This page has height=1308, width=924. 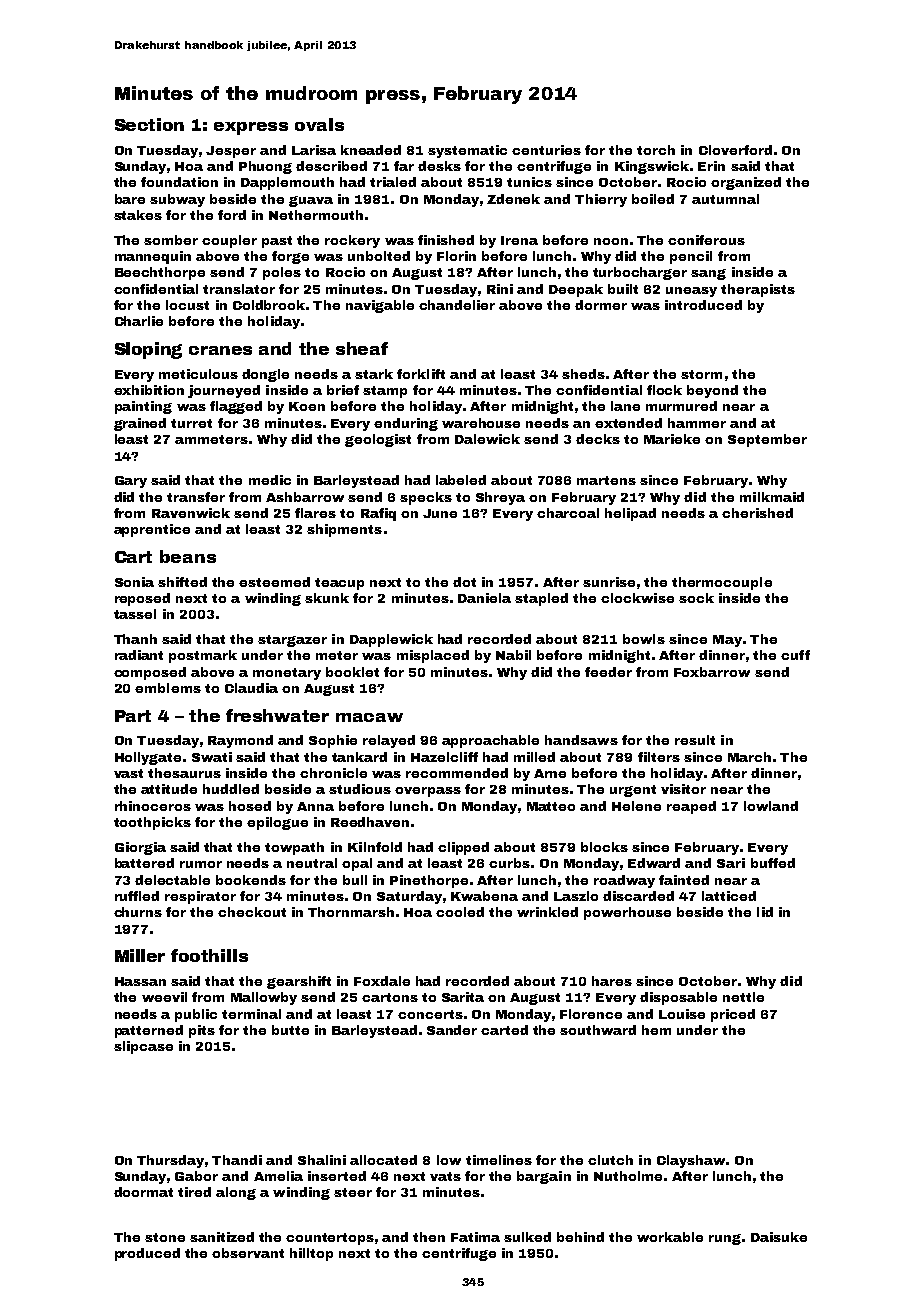 What do you see at coordinates (509, 863) in the page?
I see `curbs` at bounding box center [509, 863].
